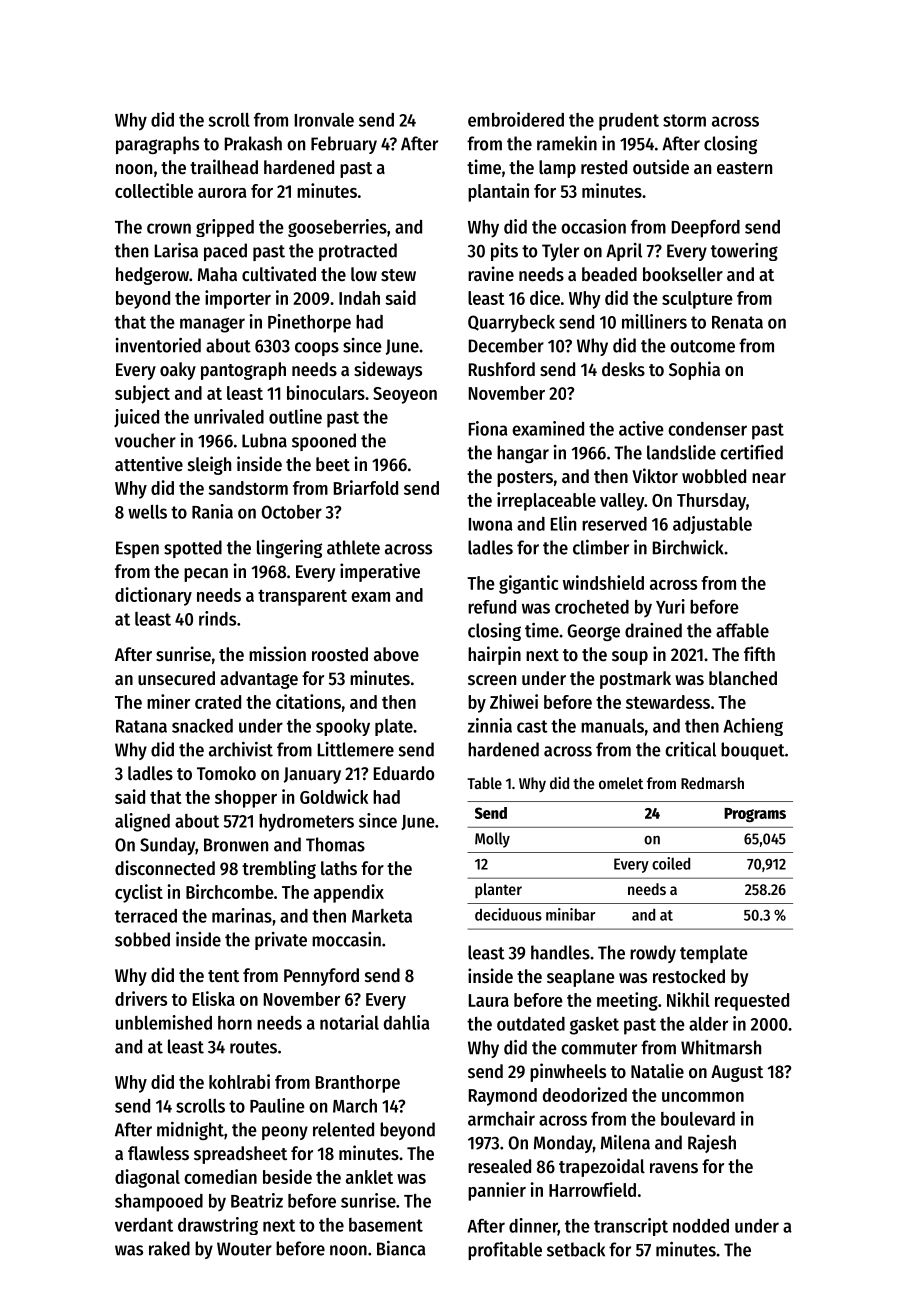  Describe the element at coordinates (516, 119) in the image. I see `embroidered` at that location.
